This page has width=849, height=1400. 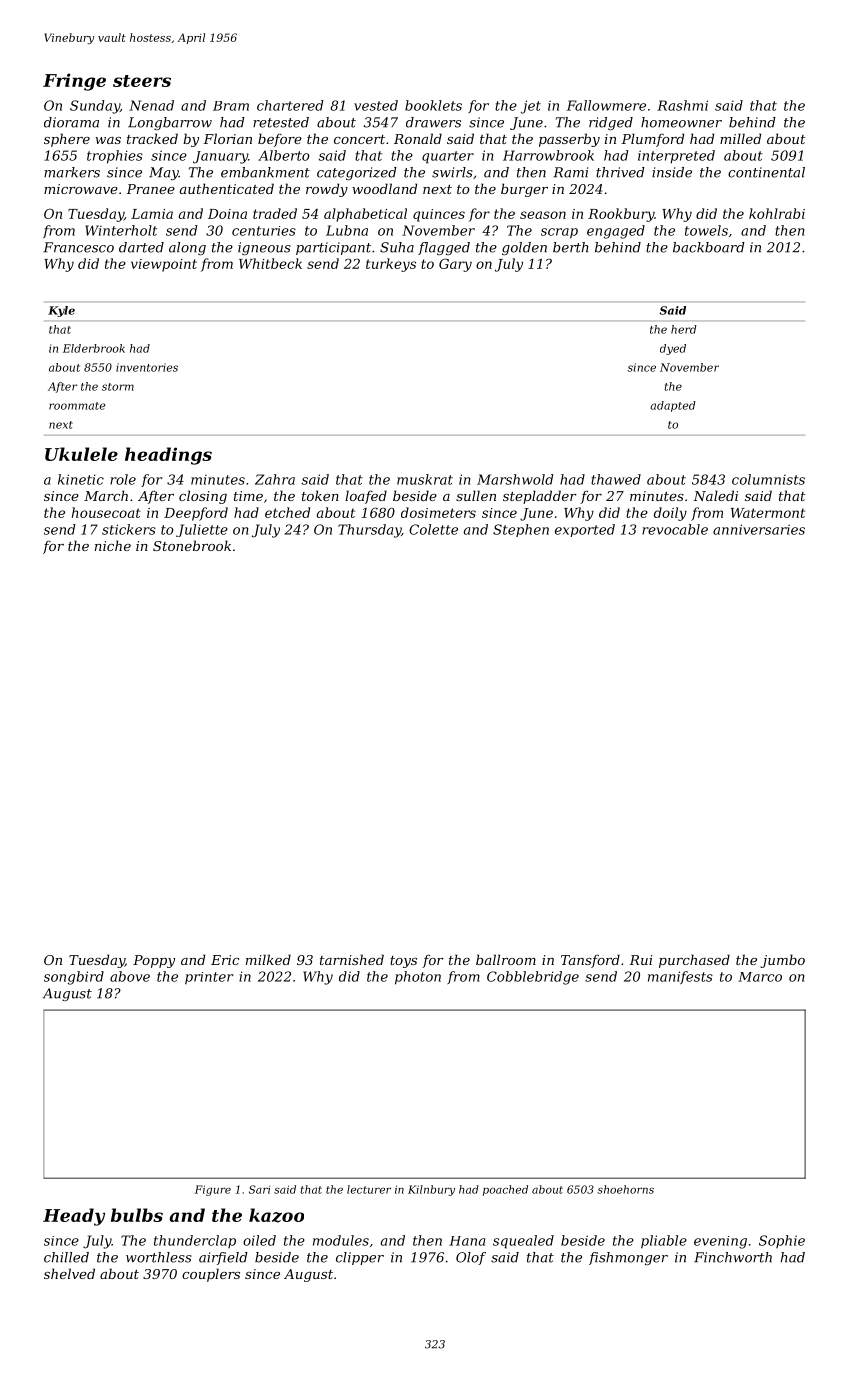 I want to click on toys, so click(x=403, y=962).
